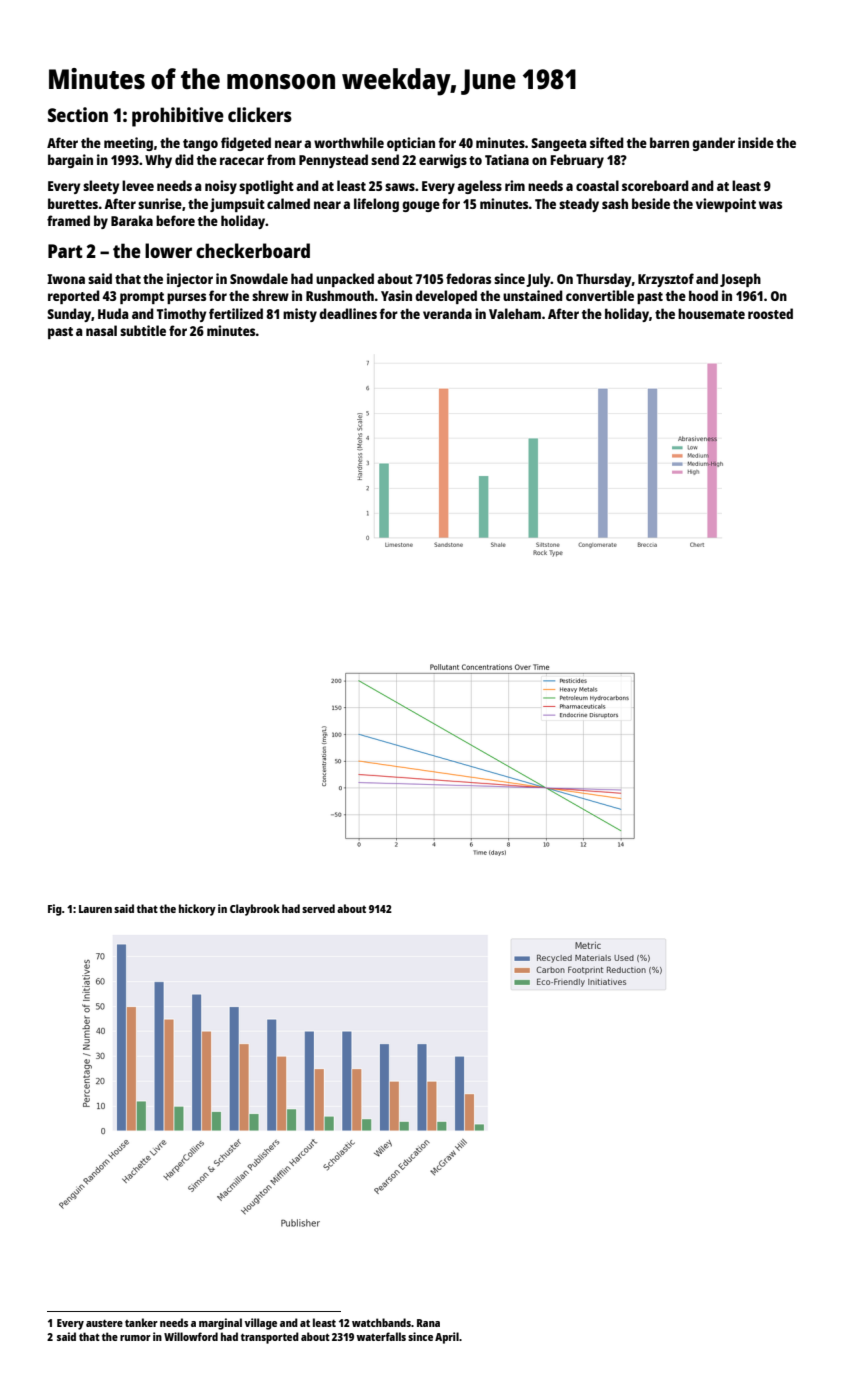  I want to click on nasal, so click(101, 330).
